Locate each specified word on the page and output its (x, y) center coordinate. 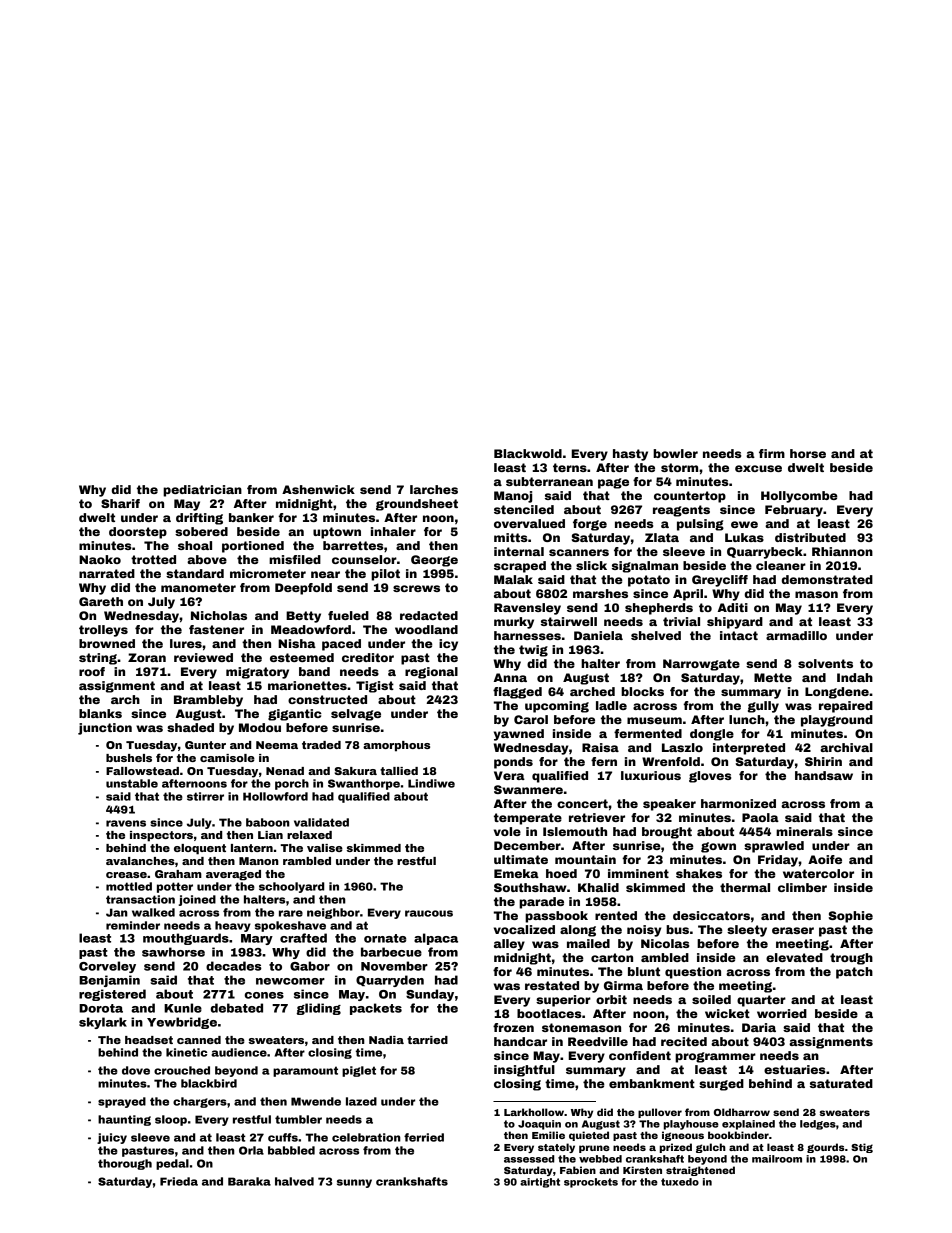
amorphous (396, 746)
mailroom (777, 1159)
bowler (675, 453)
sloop (171, 1120)
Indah (855, 677)
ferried (424, 1137)
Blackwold (528, 453)
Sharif (120, 503)
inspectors (161, 836)
